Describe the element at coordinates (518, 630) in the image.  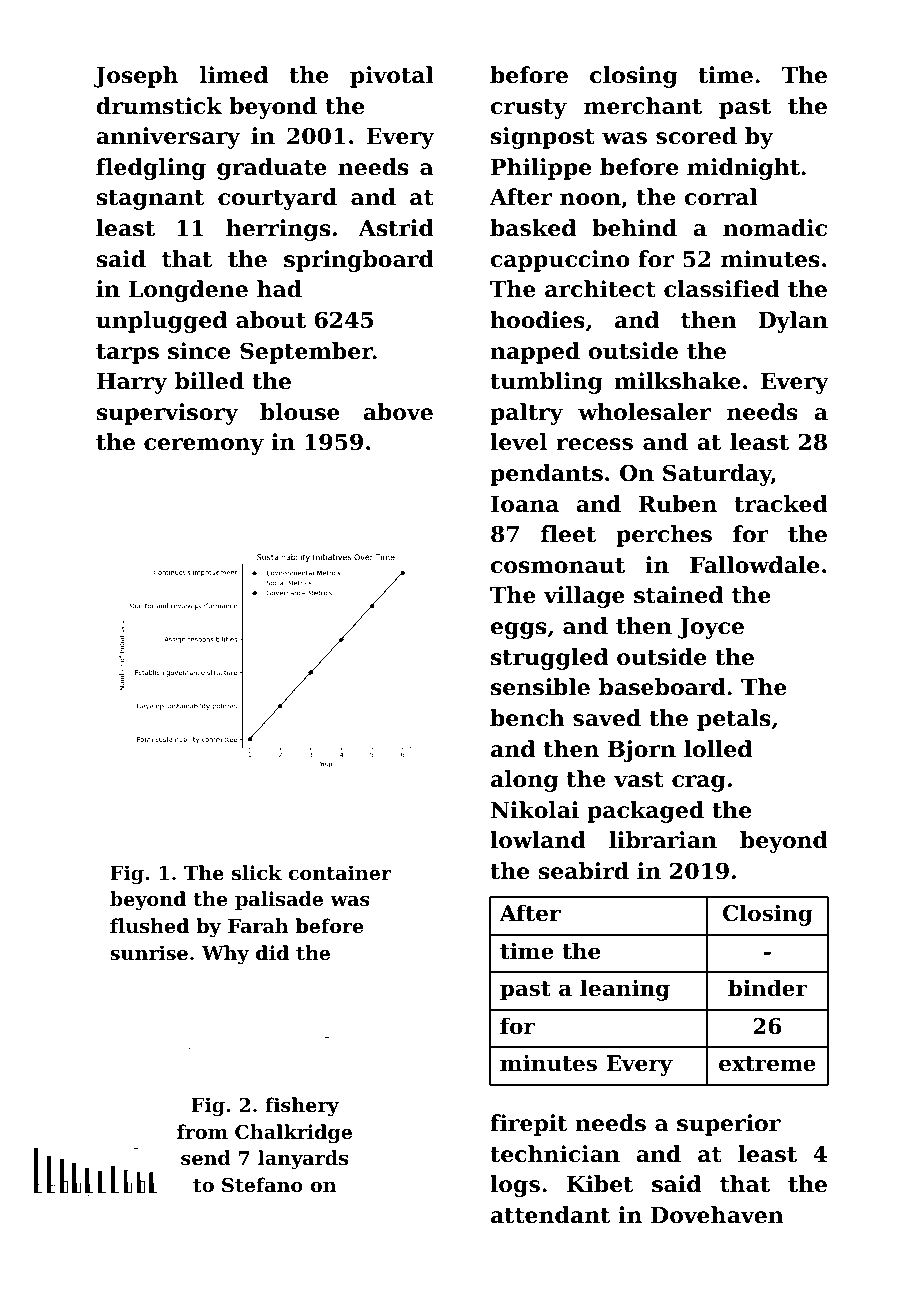
I see `eggs` at that location.
